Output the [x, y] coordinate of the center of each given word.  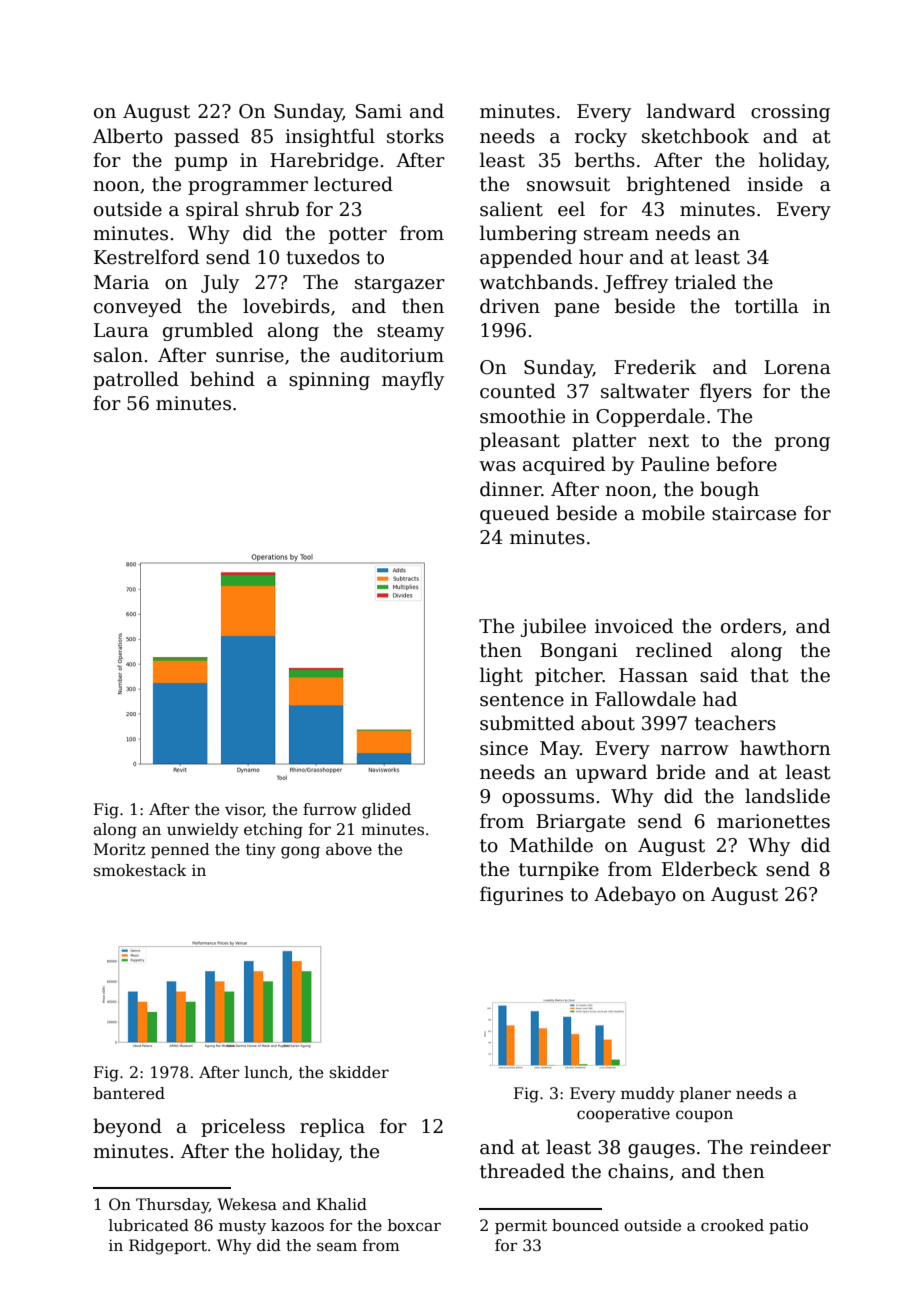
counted [518, 391]
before [746, 464]
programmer [248, 188]
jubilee [553, 627]
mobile [673, 513]
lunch [266, 1072]
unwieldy [203, 831]
